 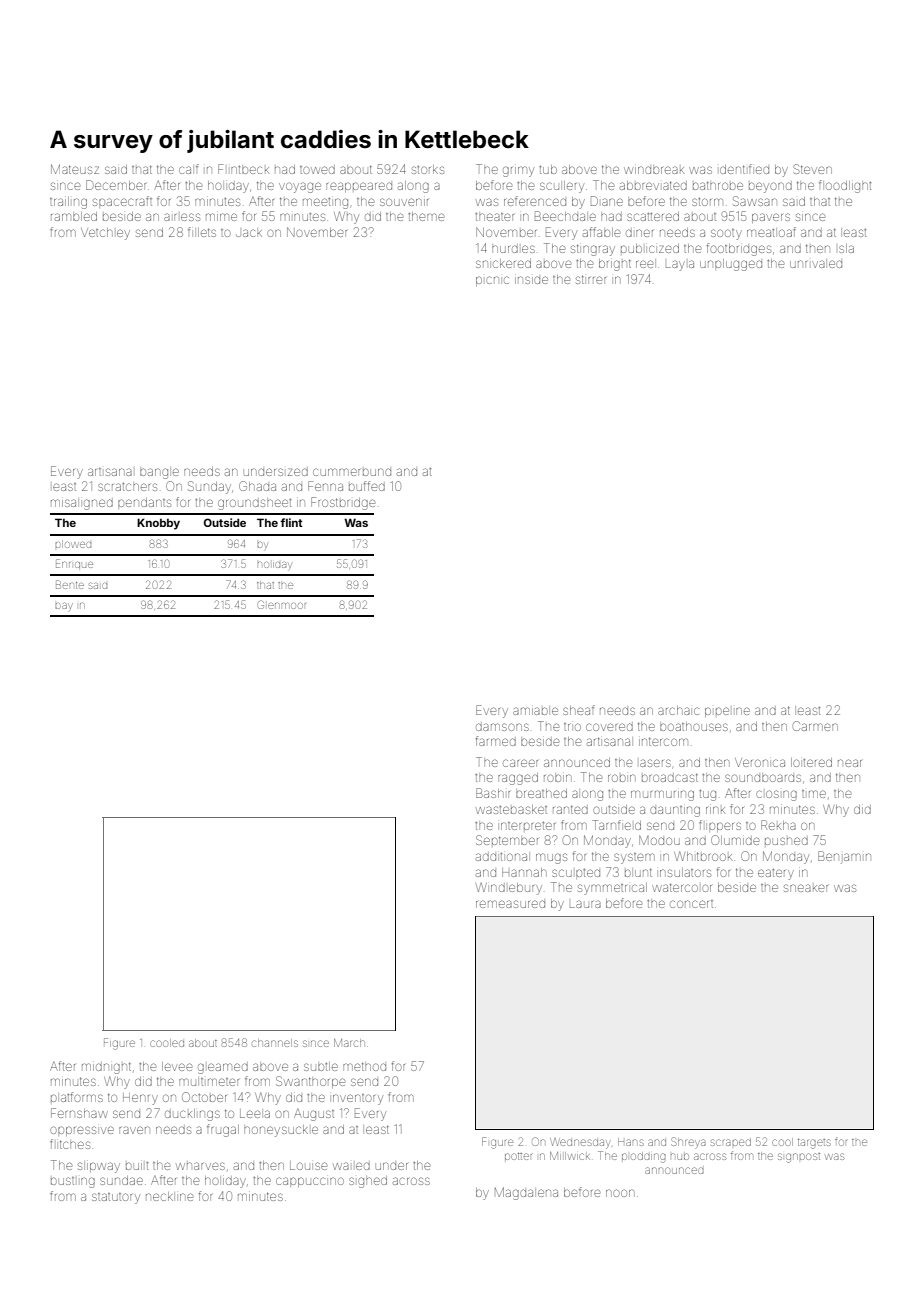 I want to click on remeasured, so click(x=510, y=904).
